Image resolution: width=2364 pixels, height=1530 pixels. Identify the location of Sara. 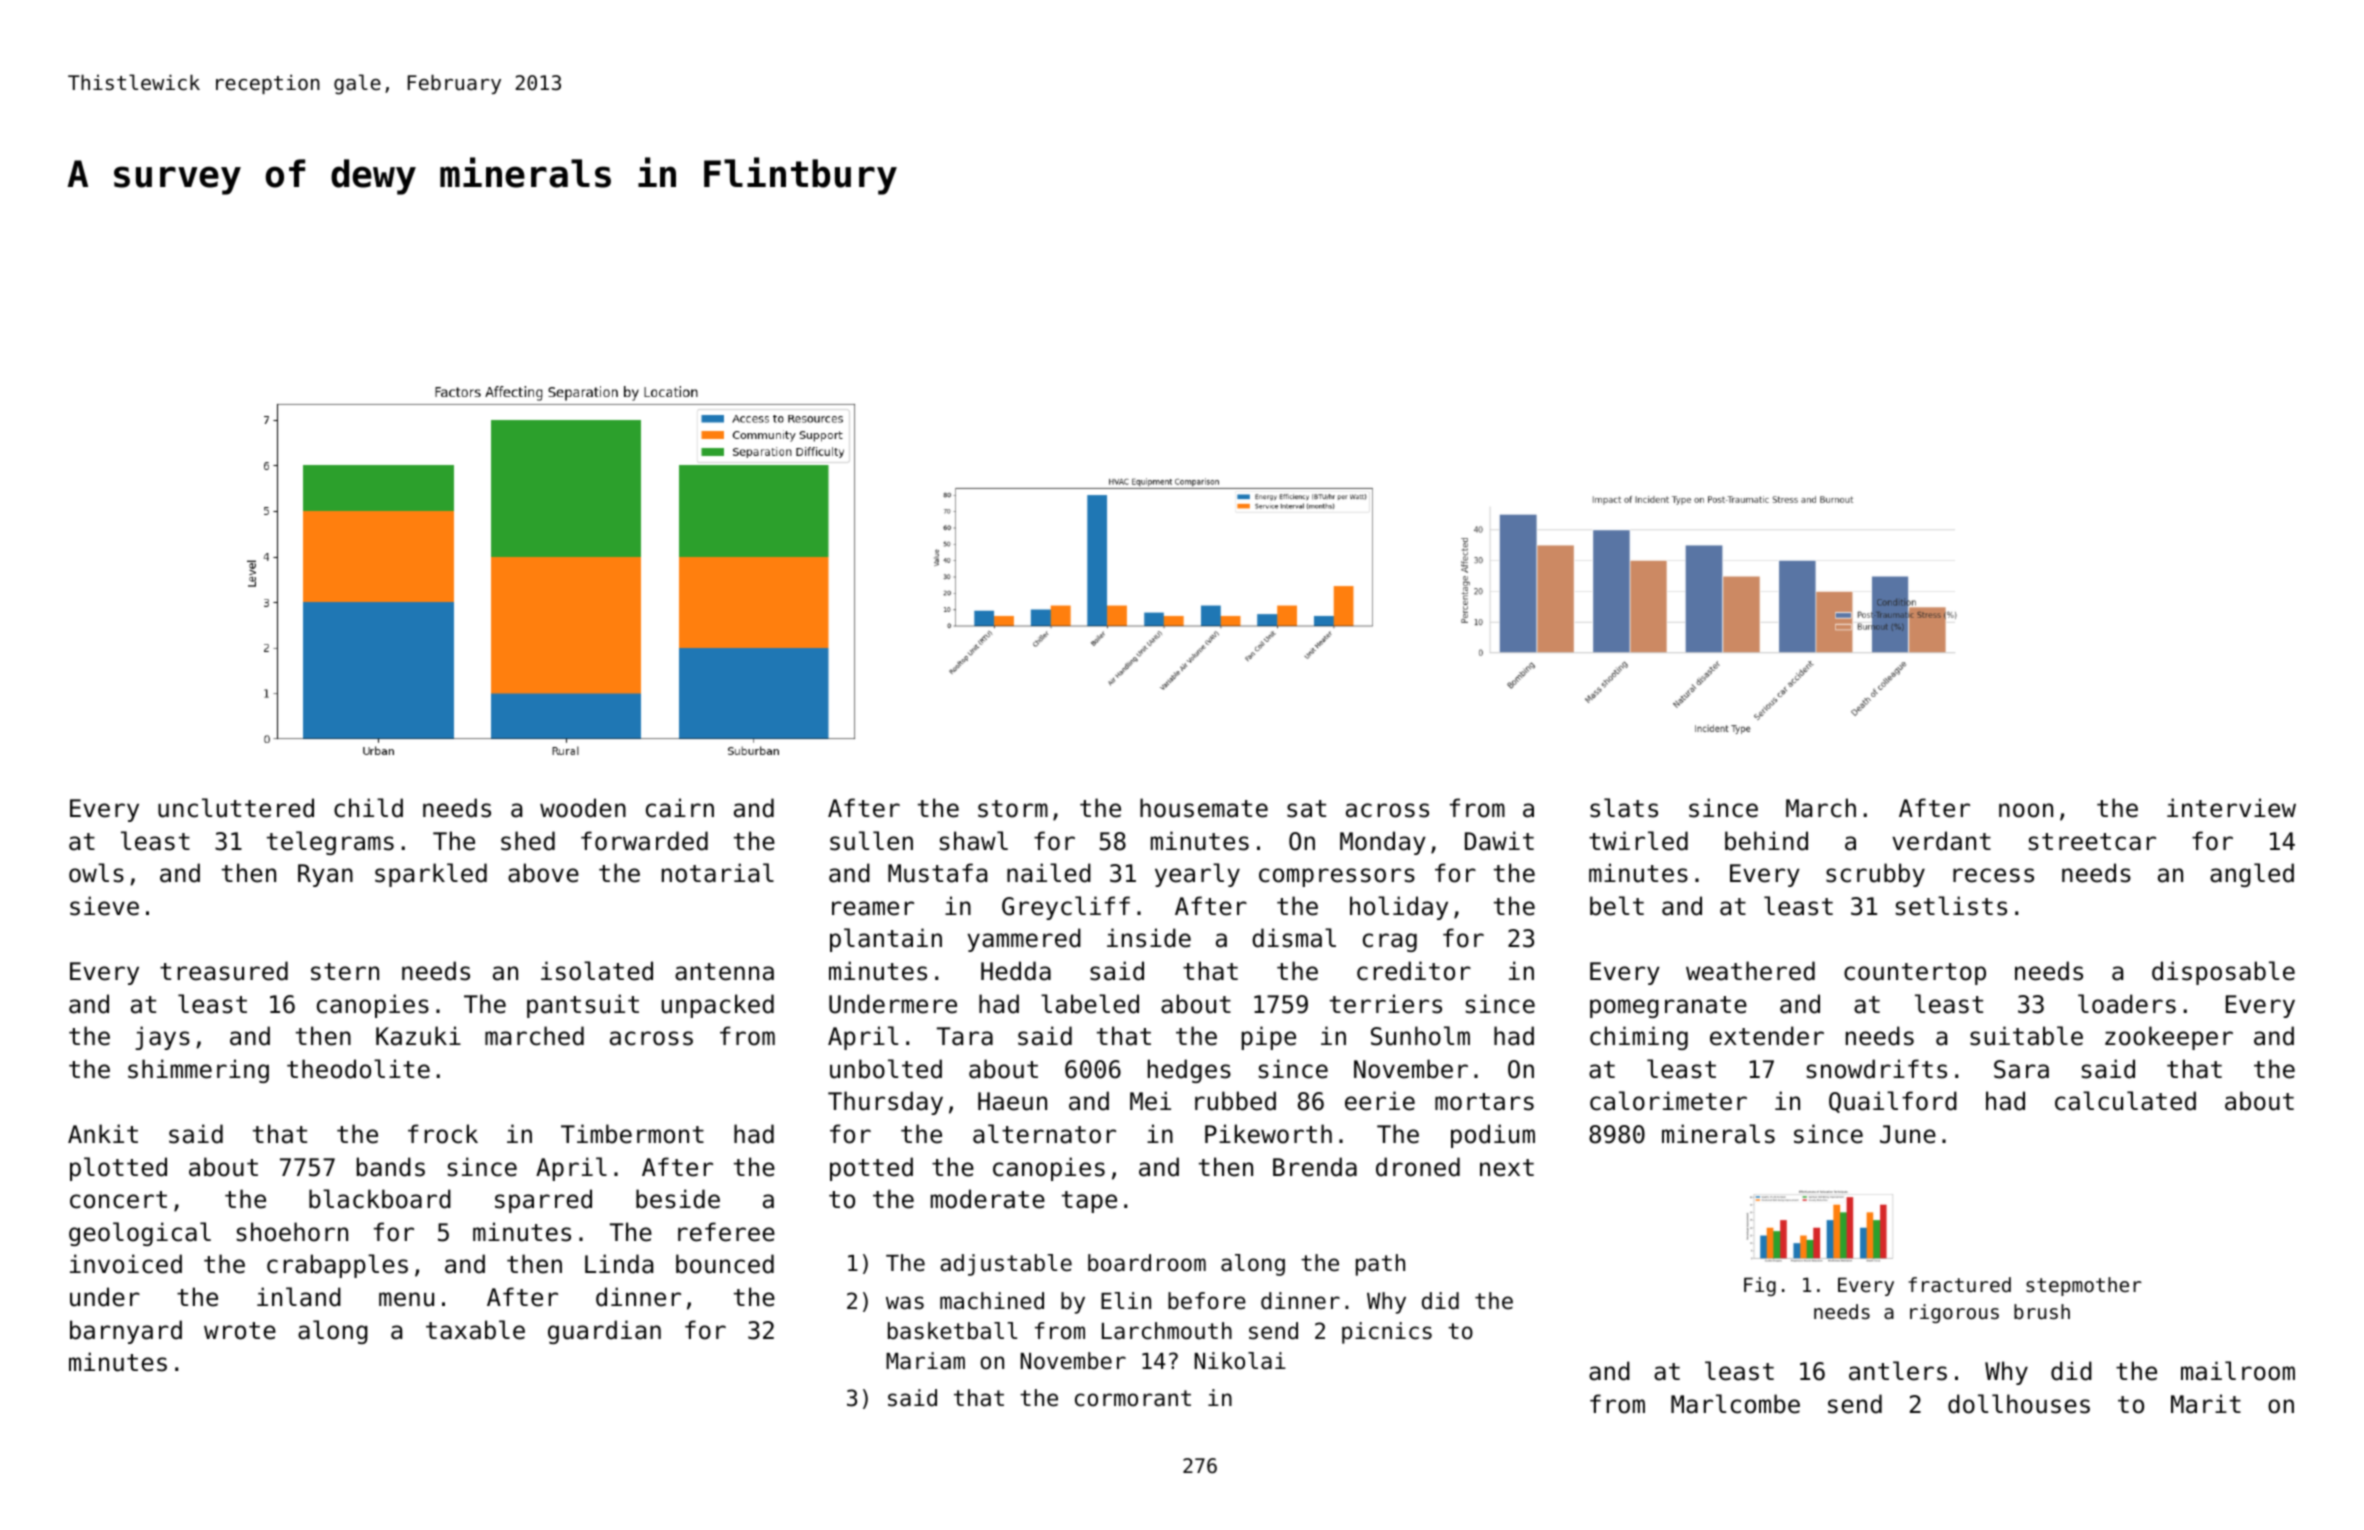
(2021, 1069).
